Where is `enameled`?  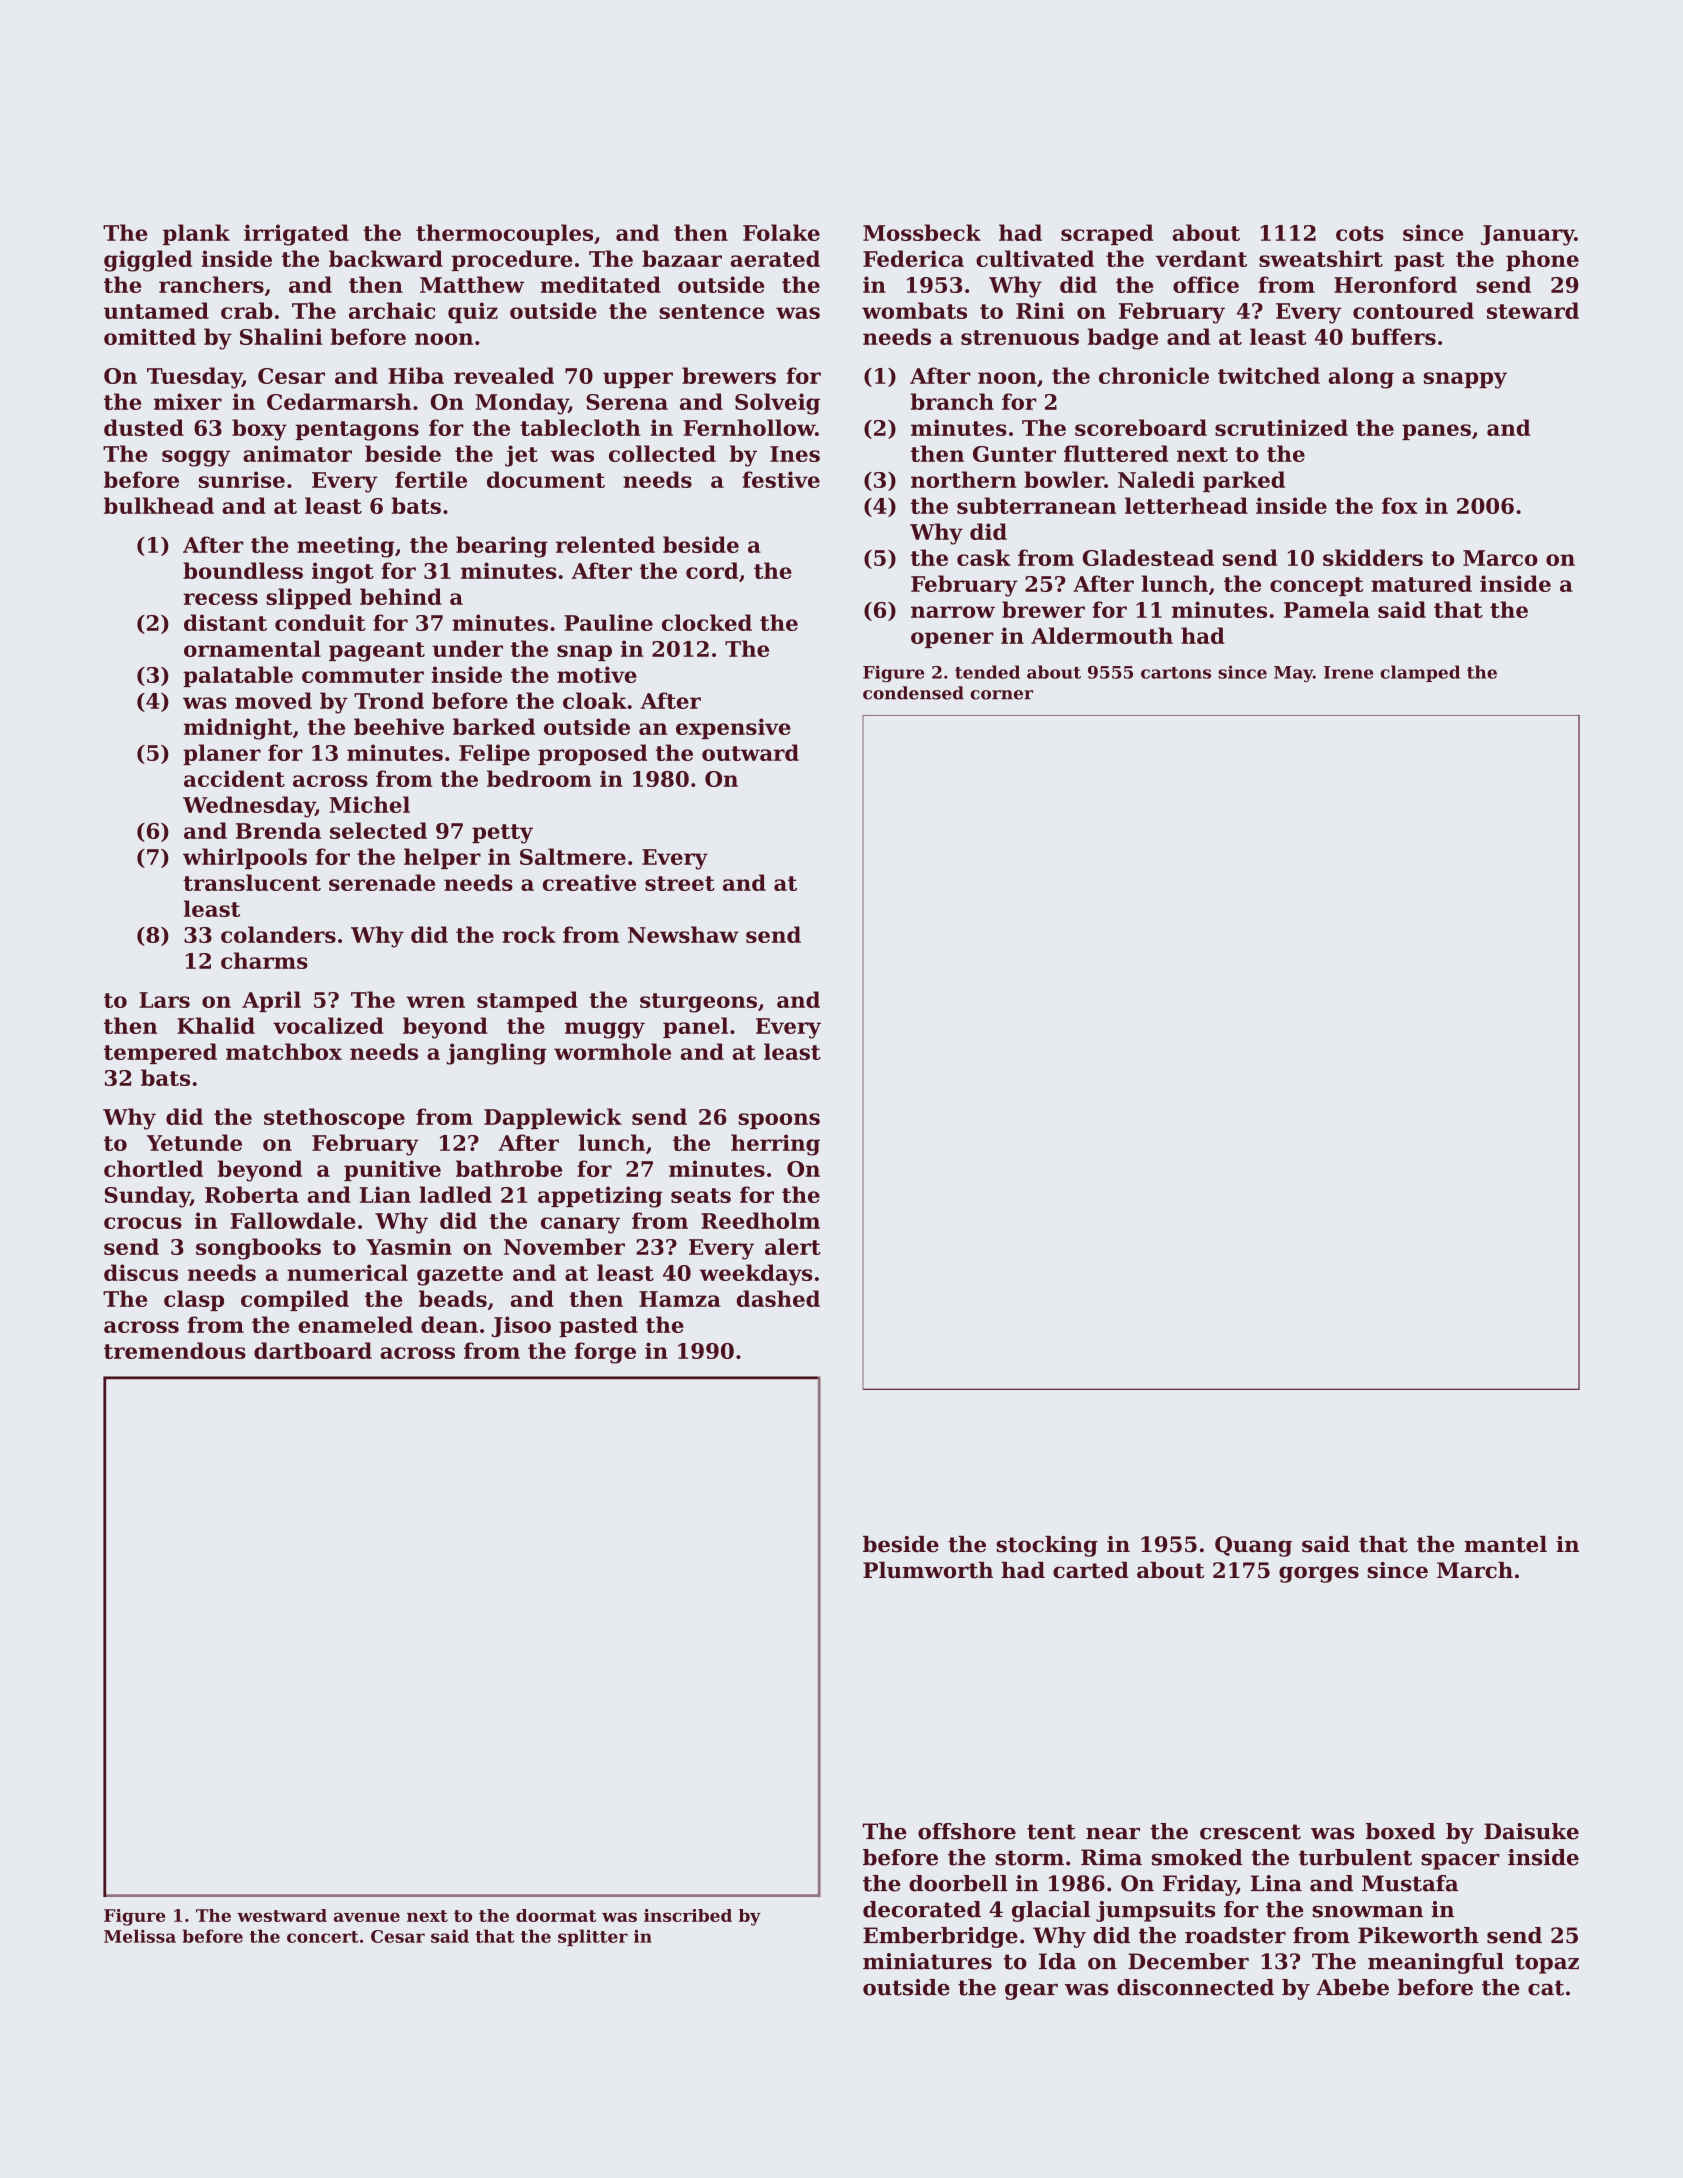 enameled is located at coordinates (355, 1324).
